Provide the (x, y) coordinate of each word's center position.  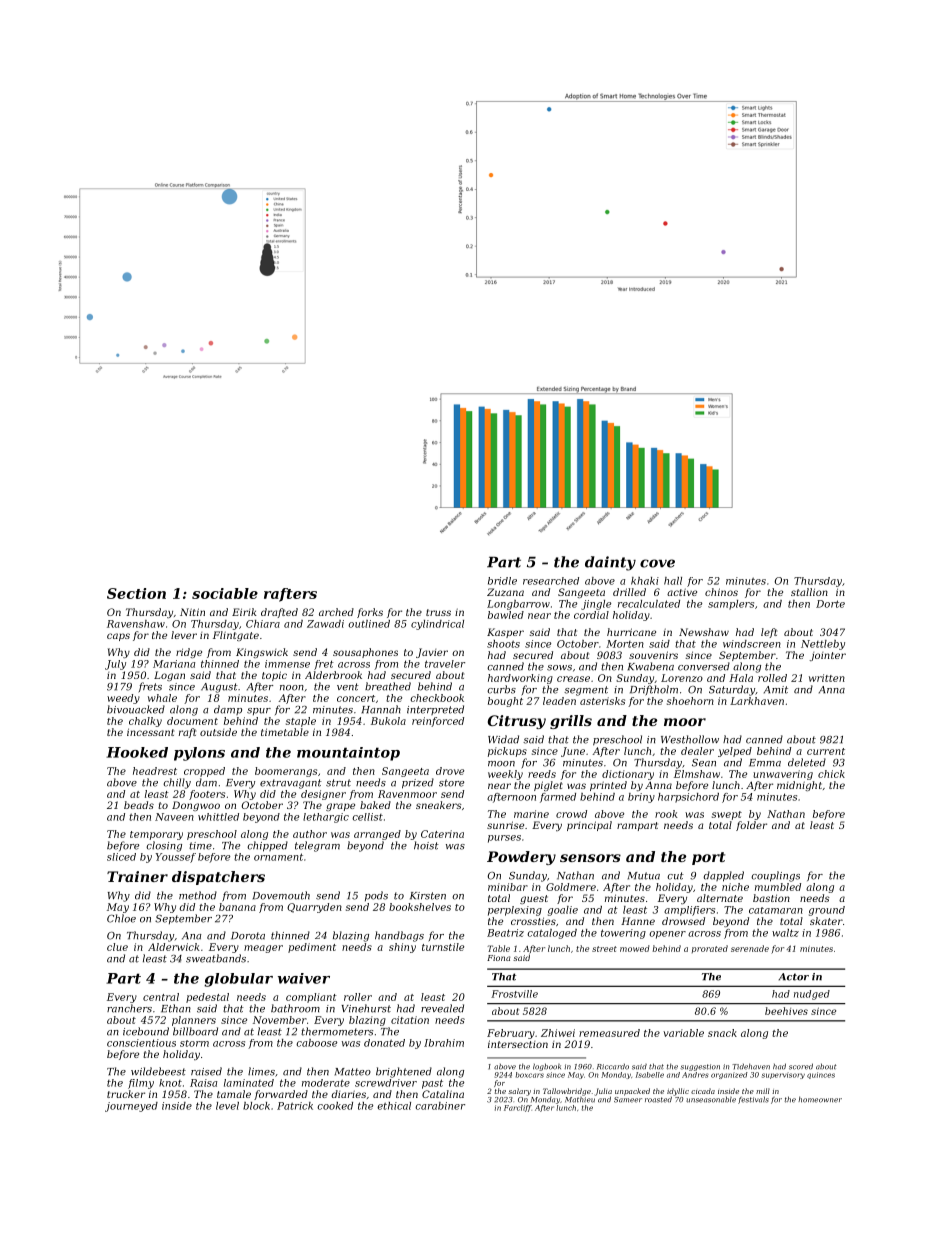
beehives (786, 1011)
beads (139, 805)
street (604, 949)
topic (274, 676)
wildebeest (158, 1071)
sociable (225, 593)
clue (117, 947)
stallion (809, 592)
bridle (502, 581)
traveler (445, 664)
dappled (723, 876)
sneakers (439, 805)
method (198, 895)
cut (675, 876)
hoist (426, 845)
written (827, 678)
